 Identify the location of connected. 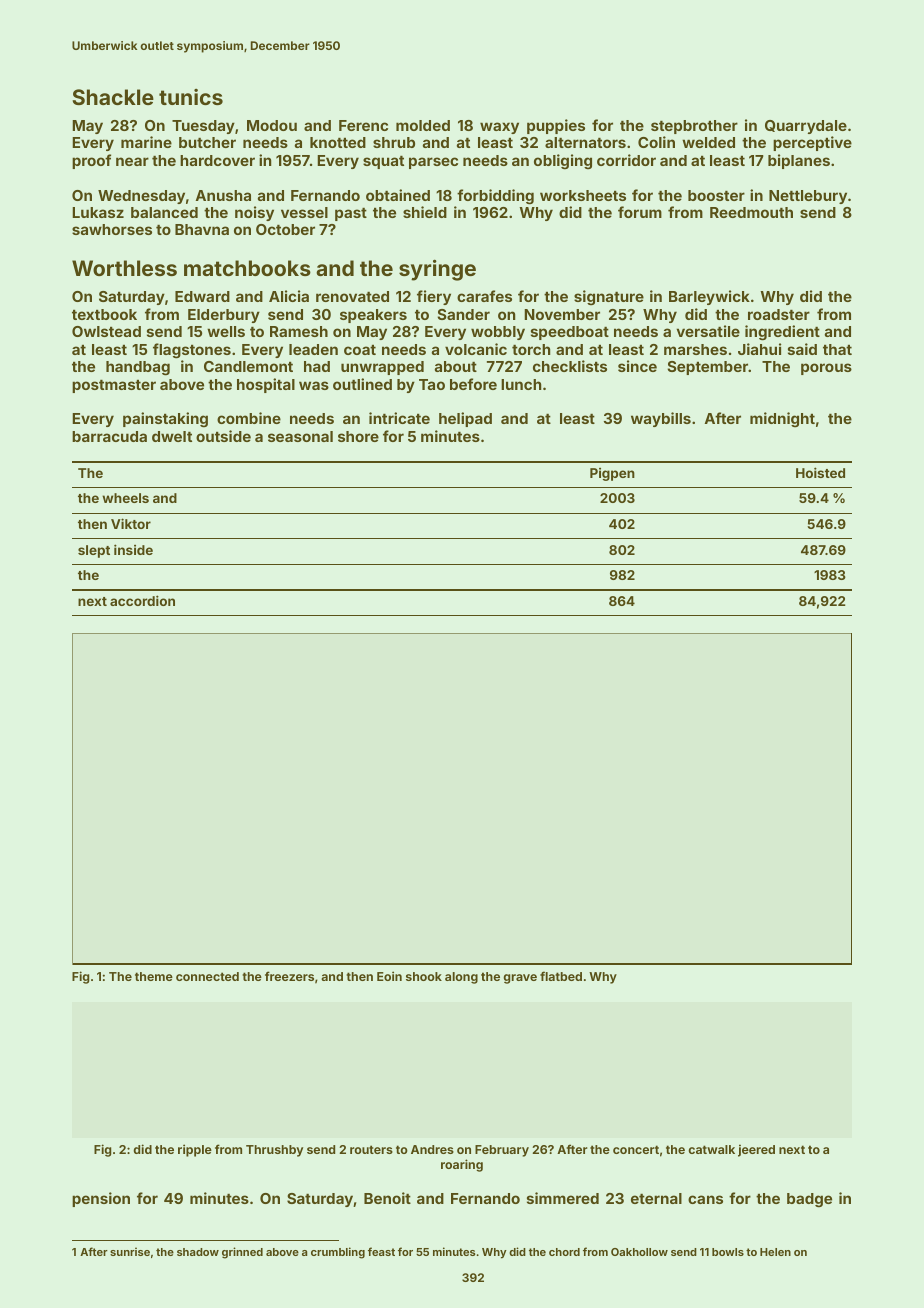
(207, 976).
